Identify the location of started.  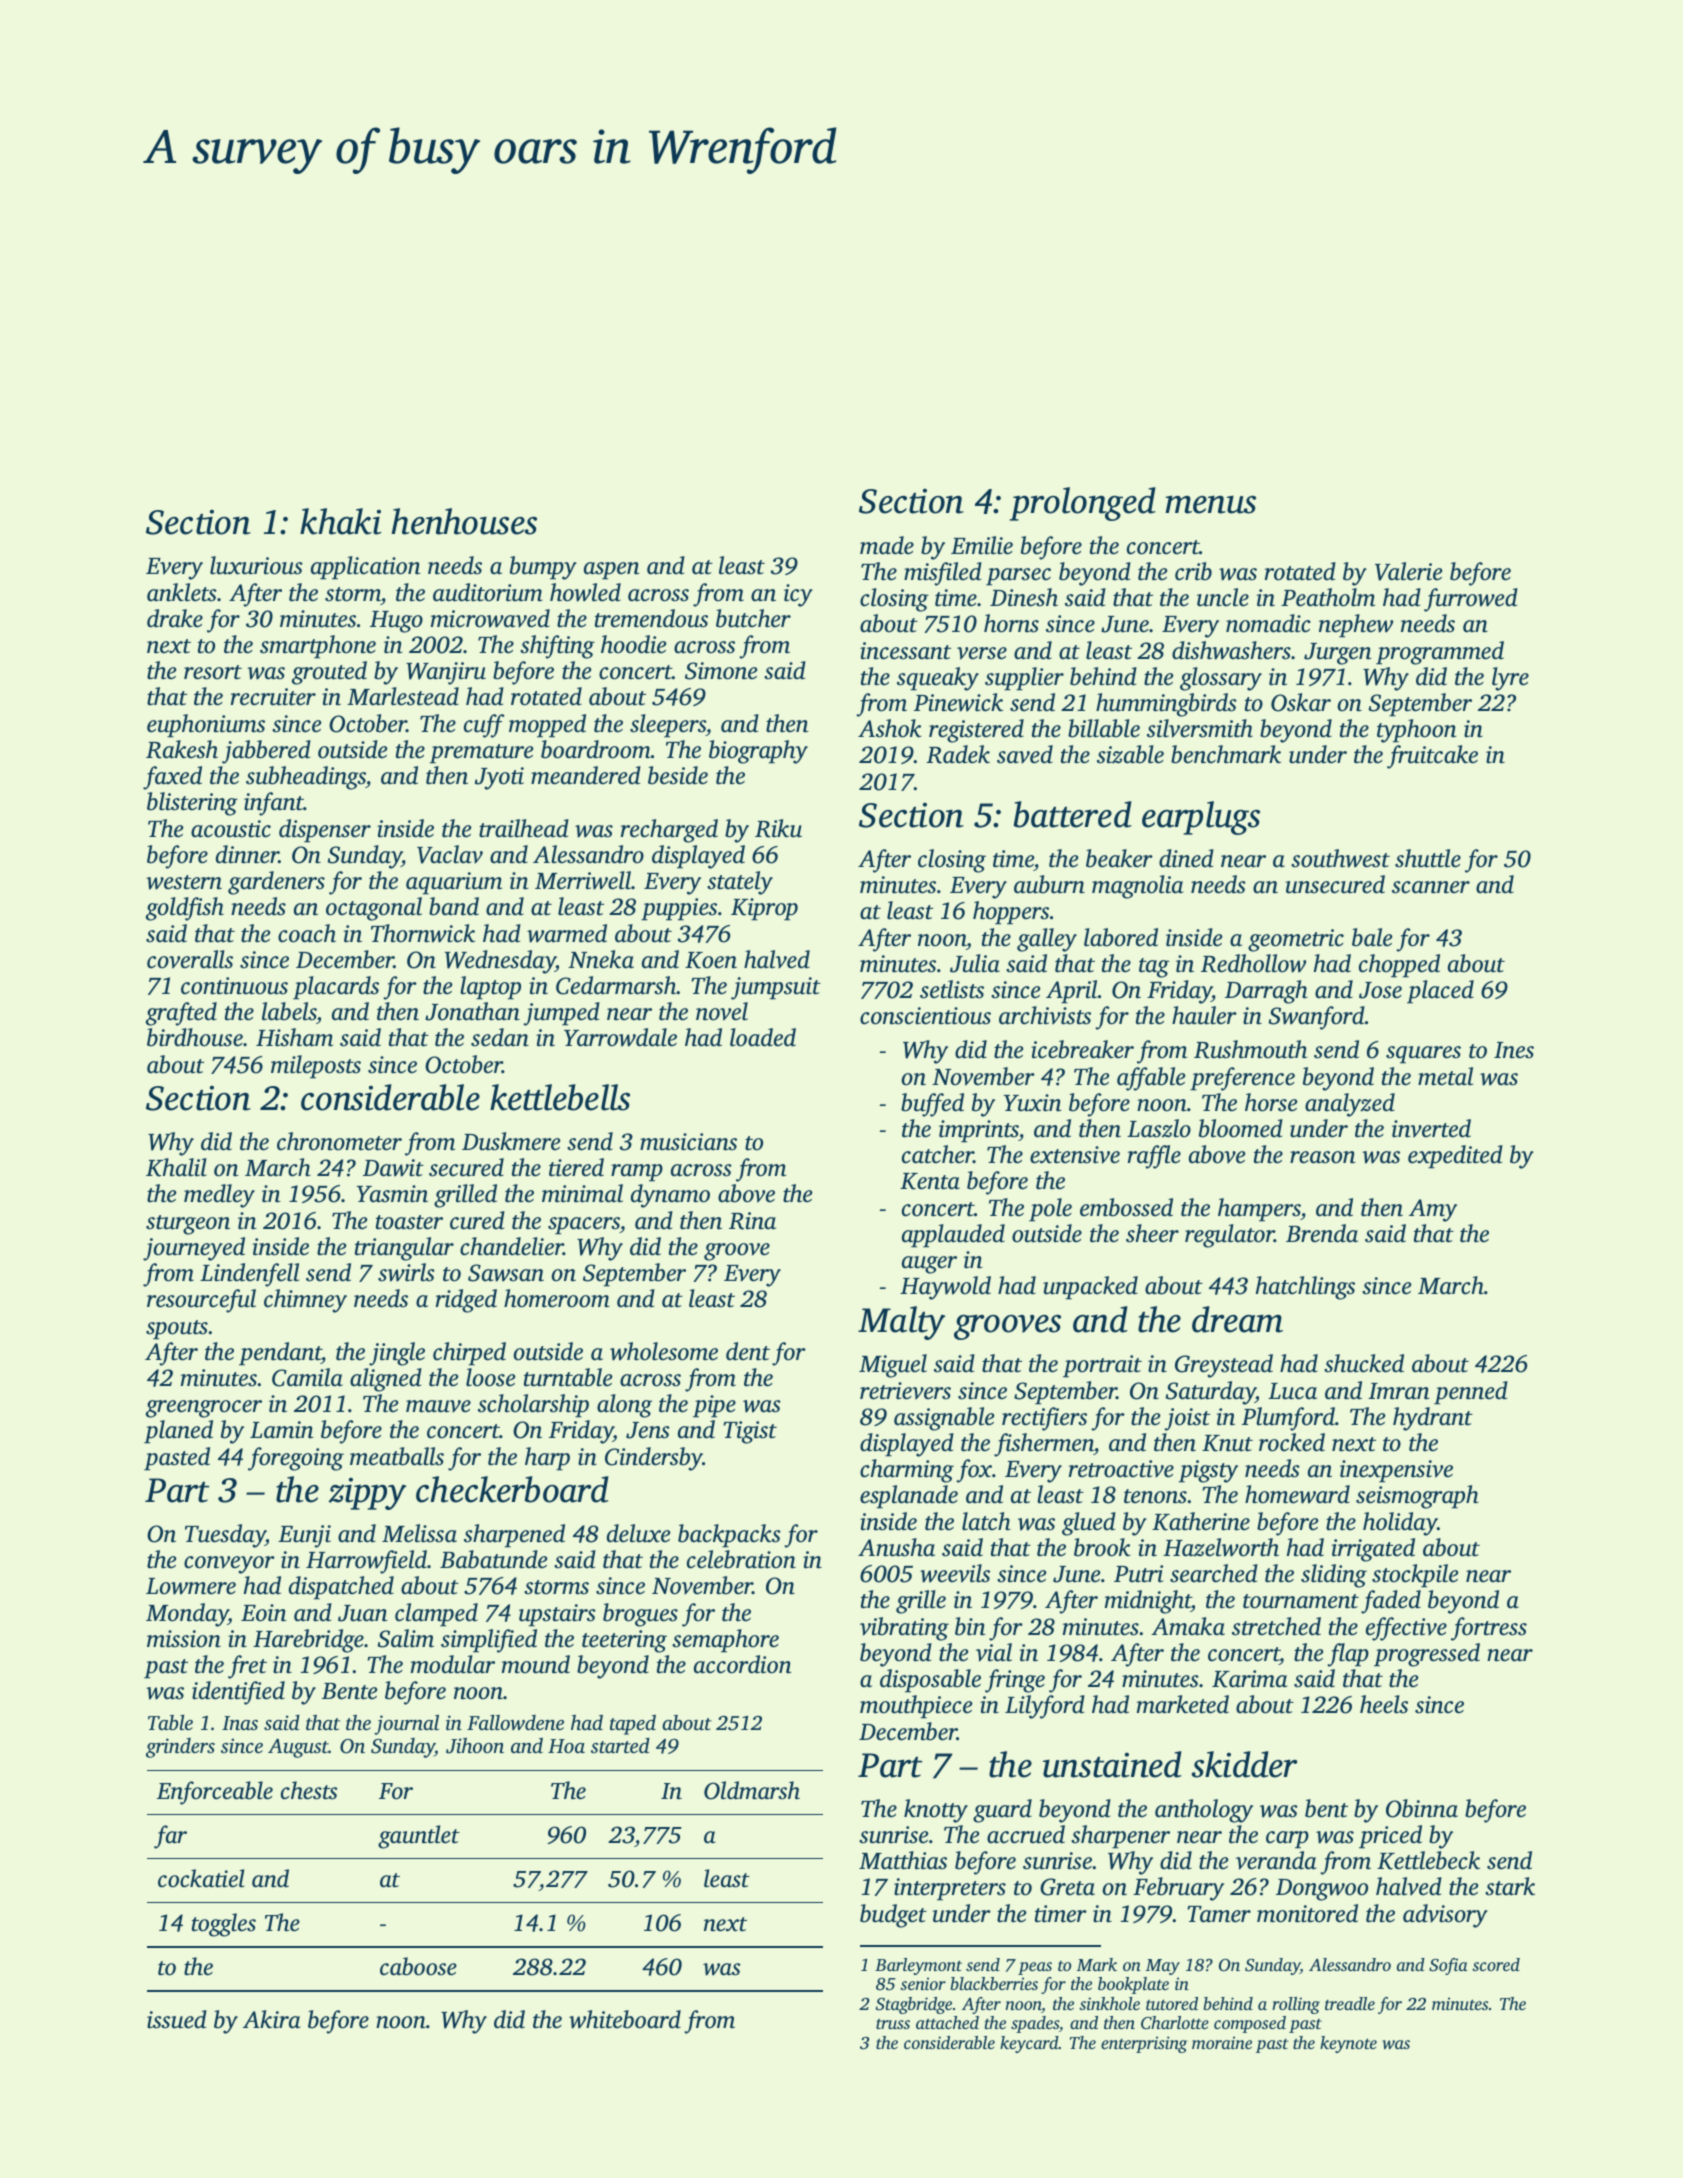
(620, 1745).
